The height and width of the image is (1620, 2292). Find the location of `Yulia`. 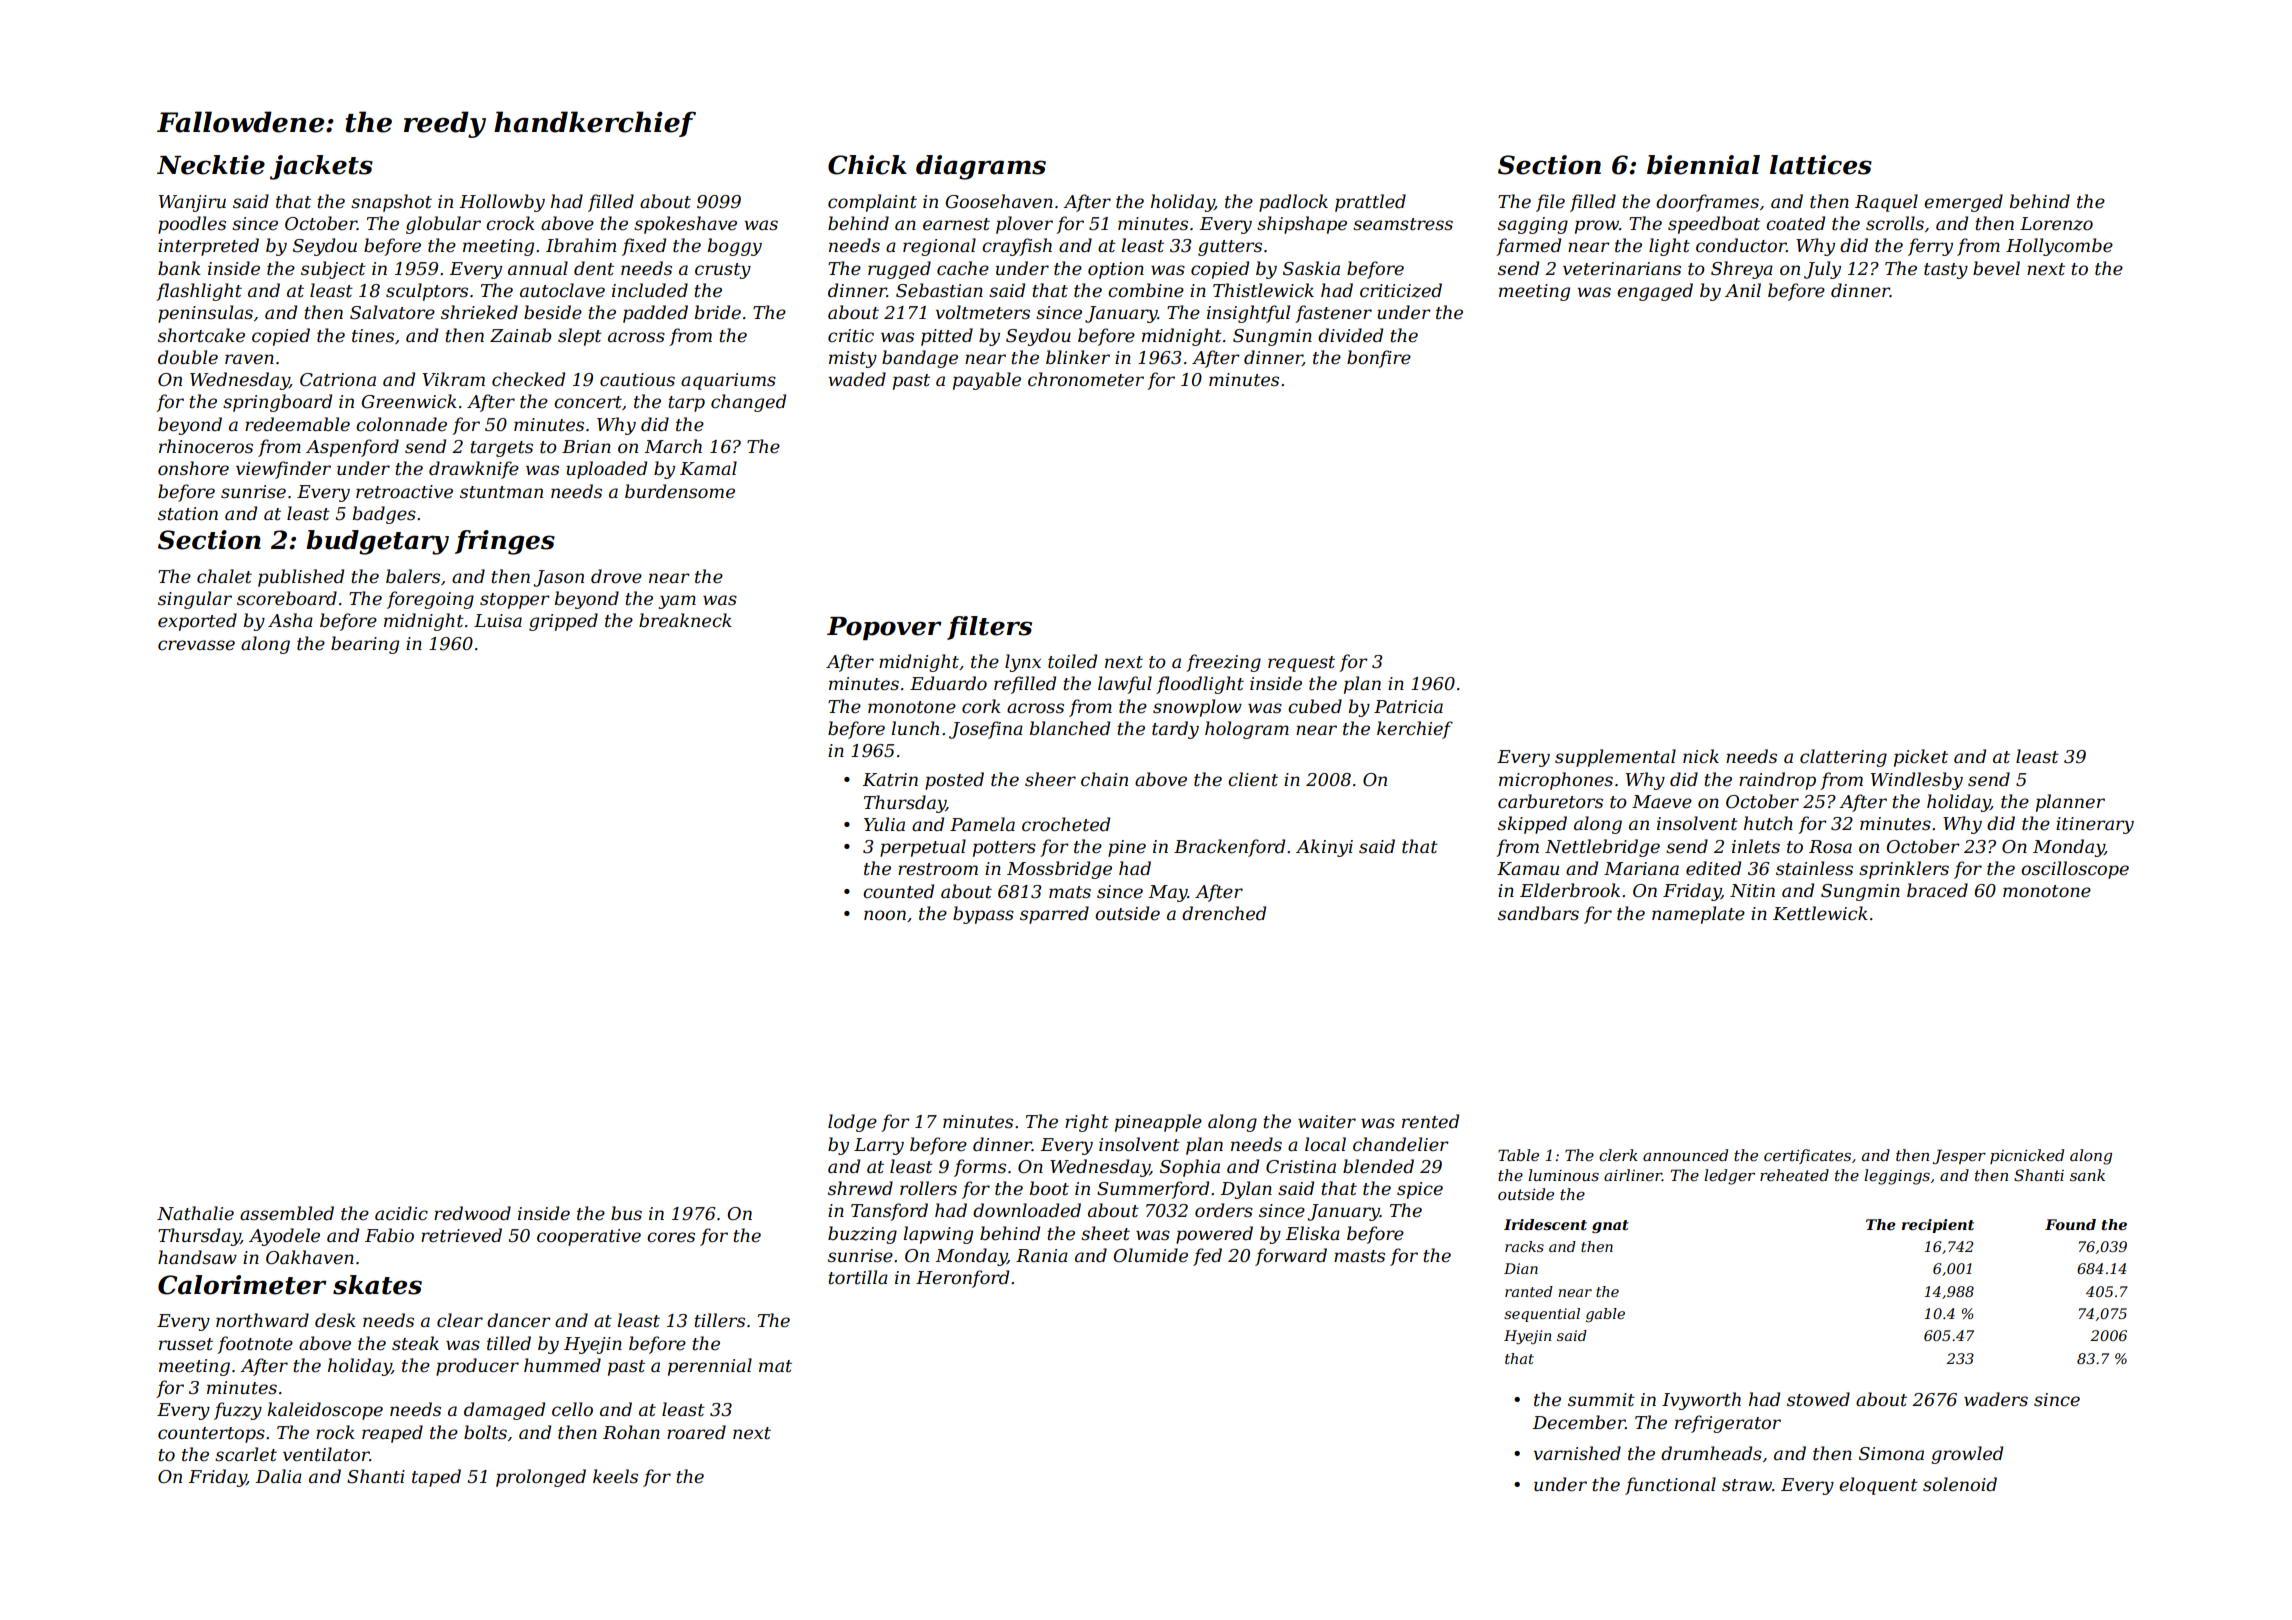

Yulia is located at coordinates (884, 824).
